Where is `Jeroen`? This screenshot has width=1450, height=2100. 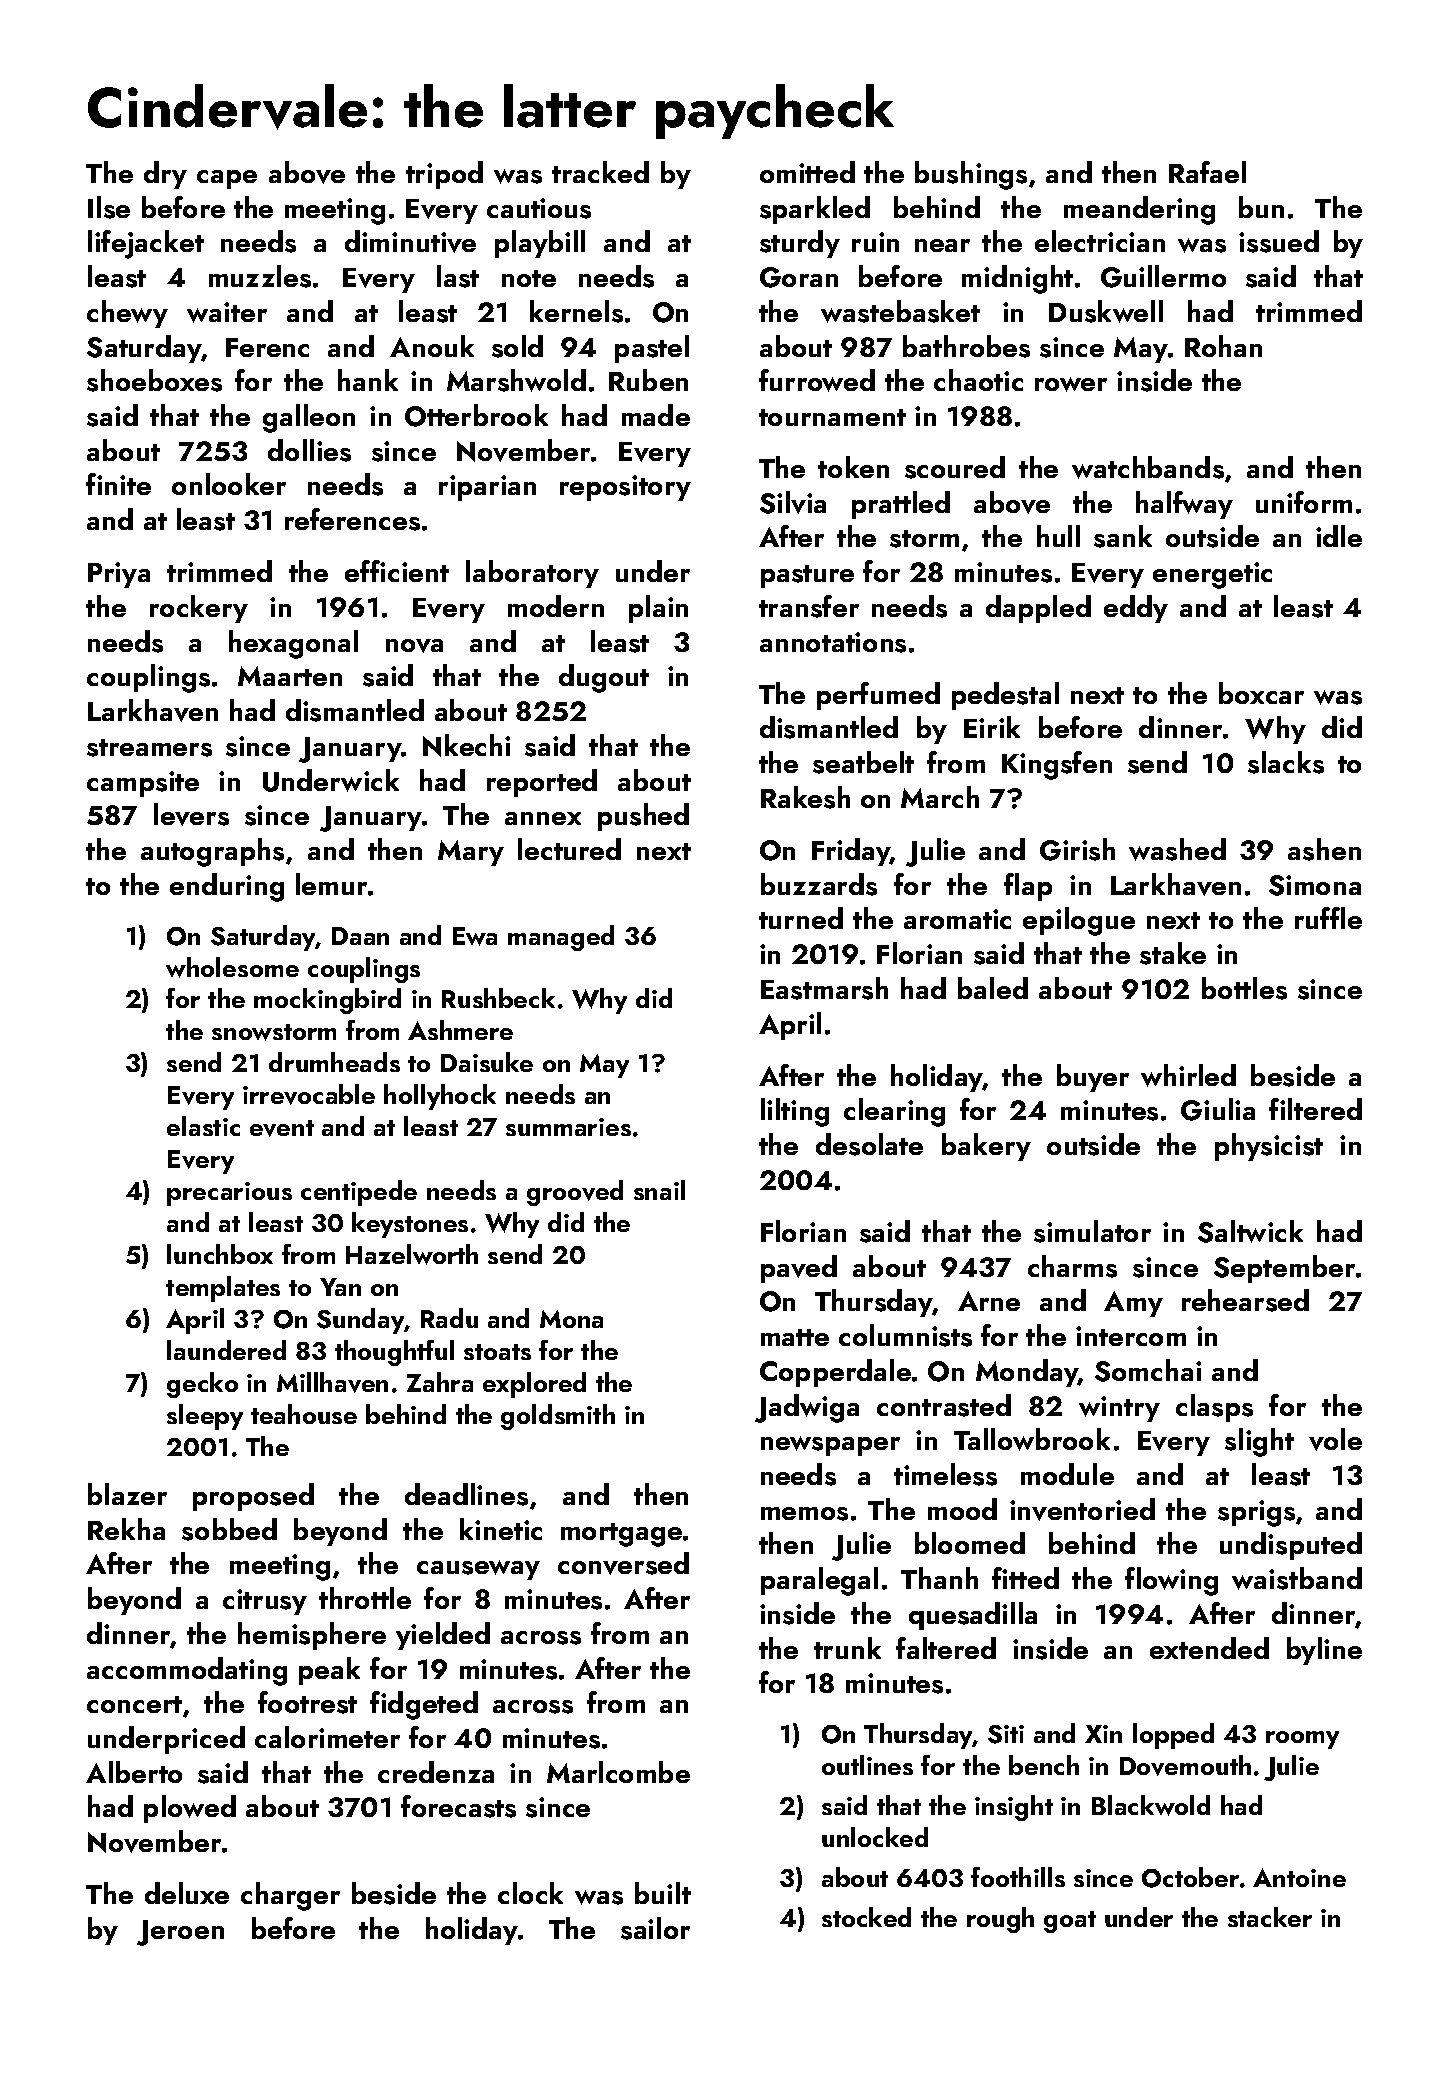
Jeroen is located at coordinates (180, 1933).
